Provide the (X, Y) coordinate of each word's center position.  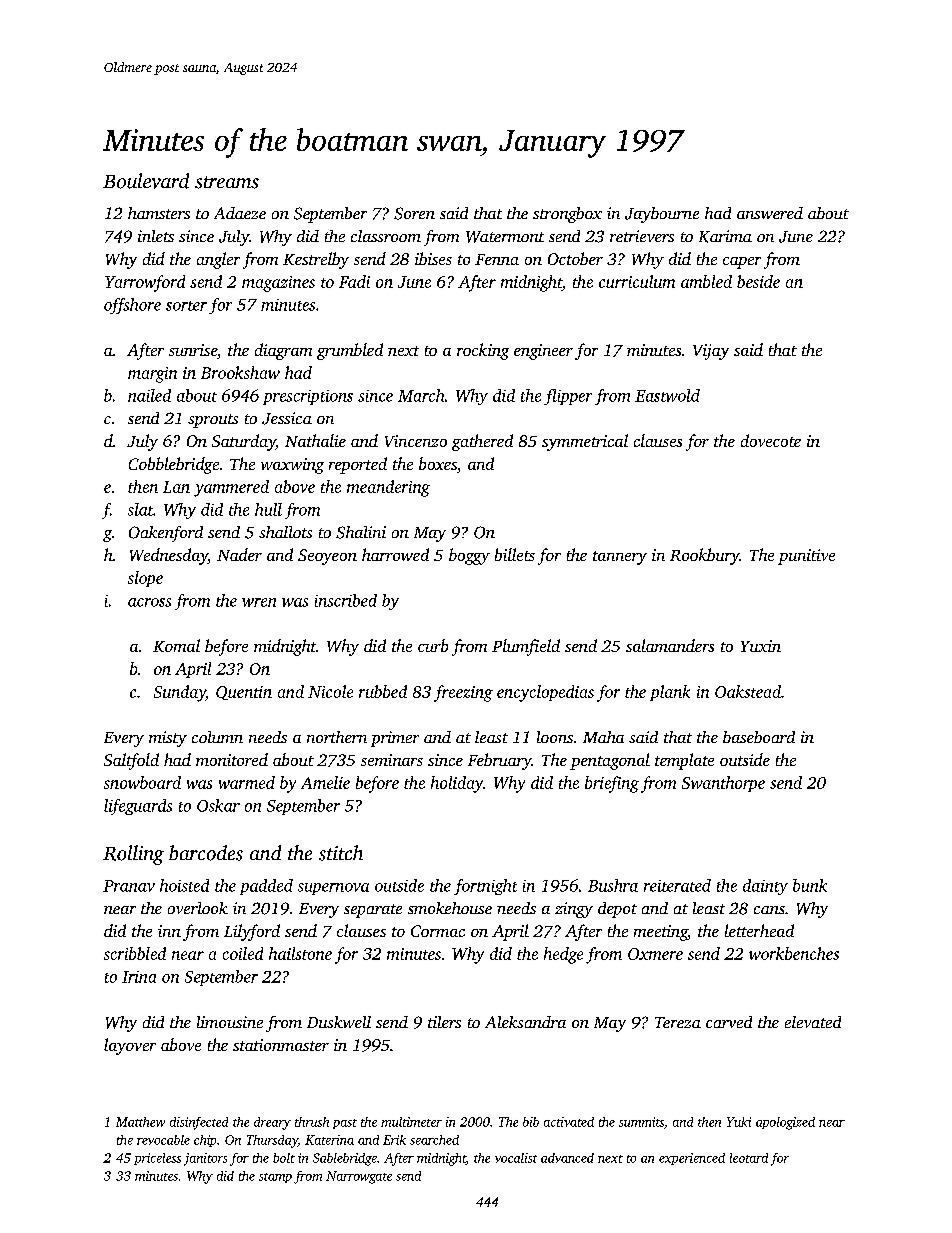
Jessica (287, 418)
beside (758, 281)
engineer (543, 352)
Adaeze (240, 213)
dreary (272, 1123)
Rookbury (704, 556)
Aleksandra (525, 1022)
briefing (612, 784)
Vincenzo (416, 441)
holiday (457, 784)
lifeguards (138, 807)
